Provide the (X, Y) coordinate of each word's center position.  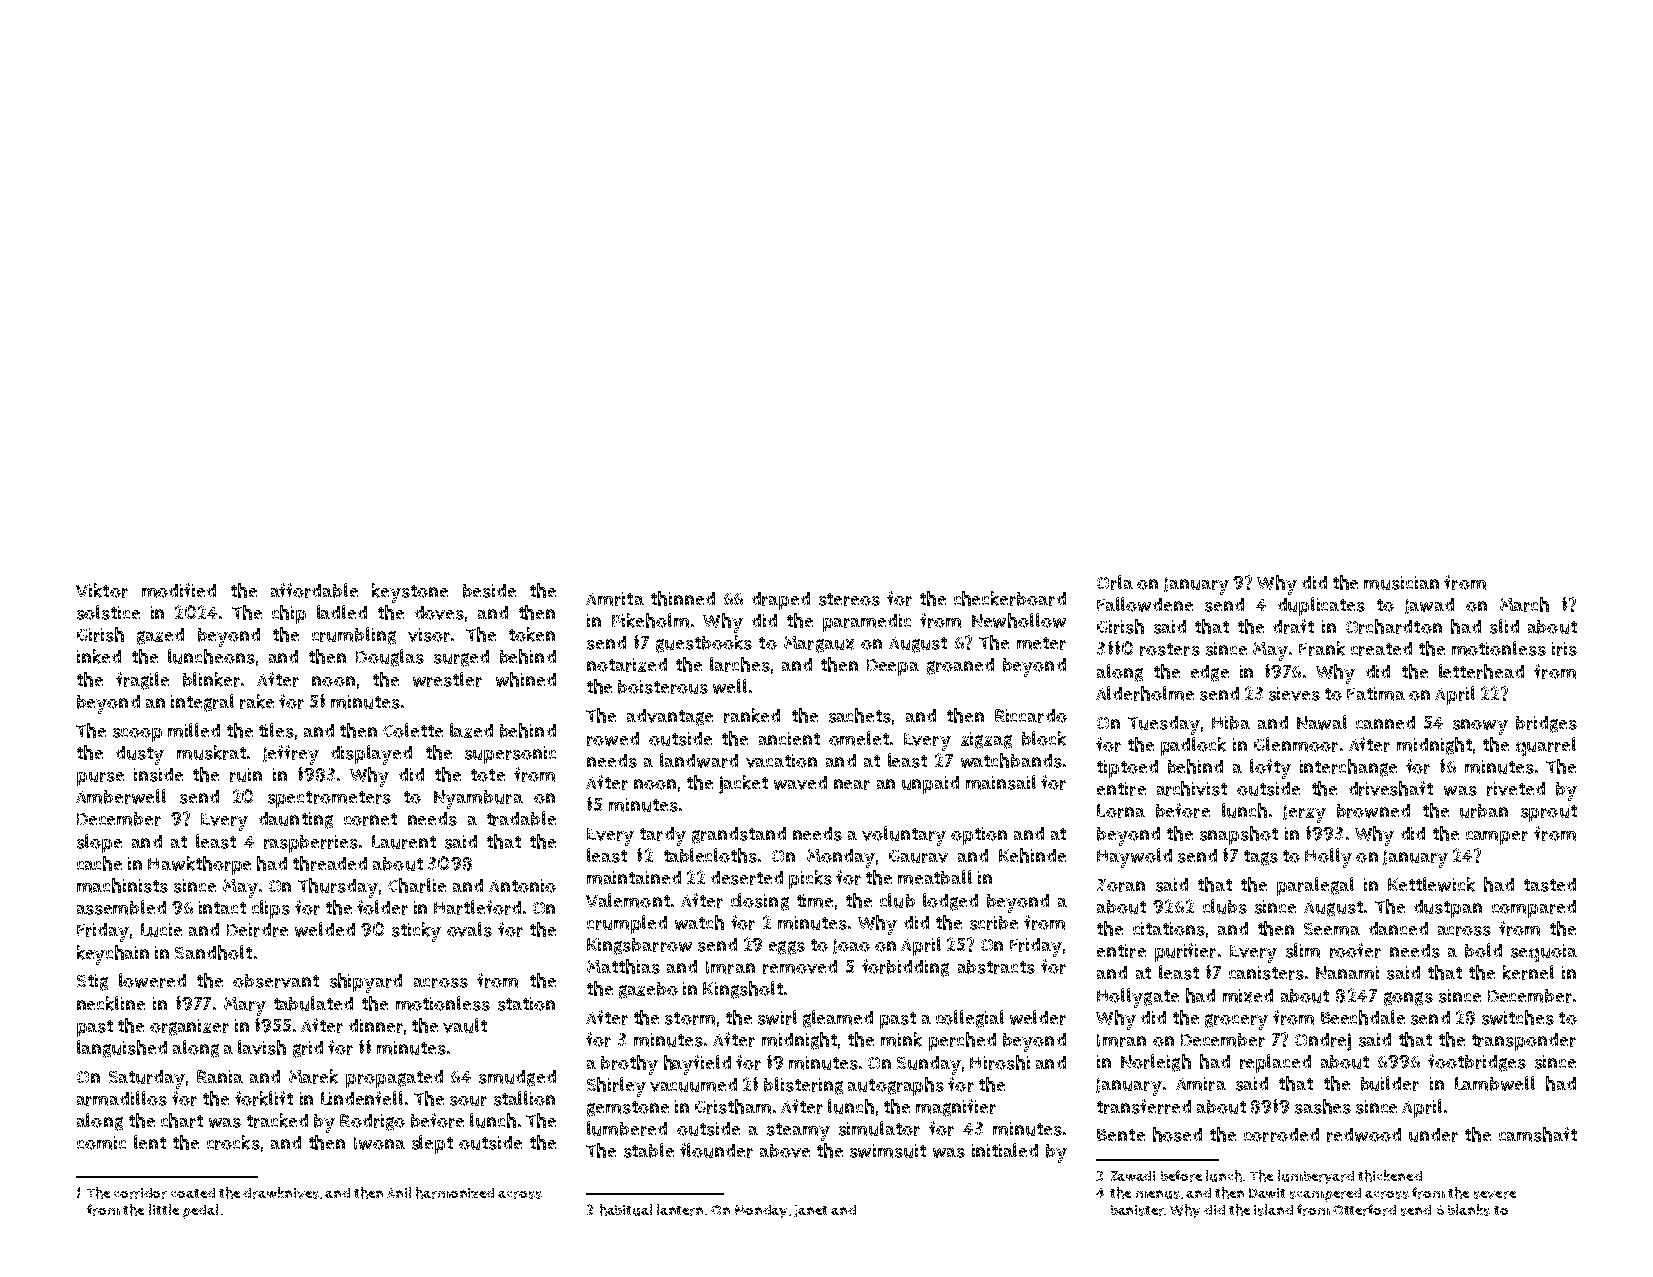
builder (1390, 1083)
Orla (1115, 582)
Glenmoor (1296, 744)
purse (100, 779)
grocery (1236, 1022)
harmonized (455, 1193)
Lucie (161, 930)
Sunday (929, 1065)
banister (1138, 1210)
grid (308, 1049)
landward (699, 760)
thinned (683, 598)
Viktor (102, 590)
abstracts (996, 967)
